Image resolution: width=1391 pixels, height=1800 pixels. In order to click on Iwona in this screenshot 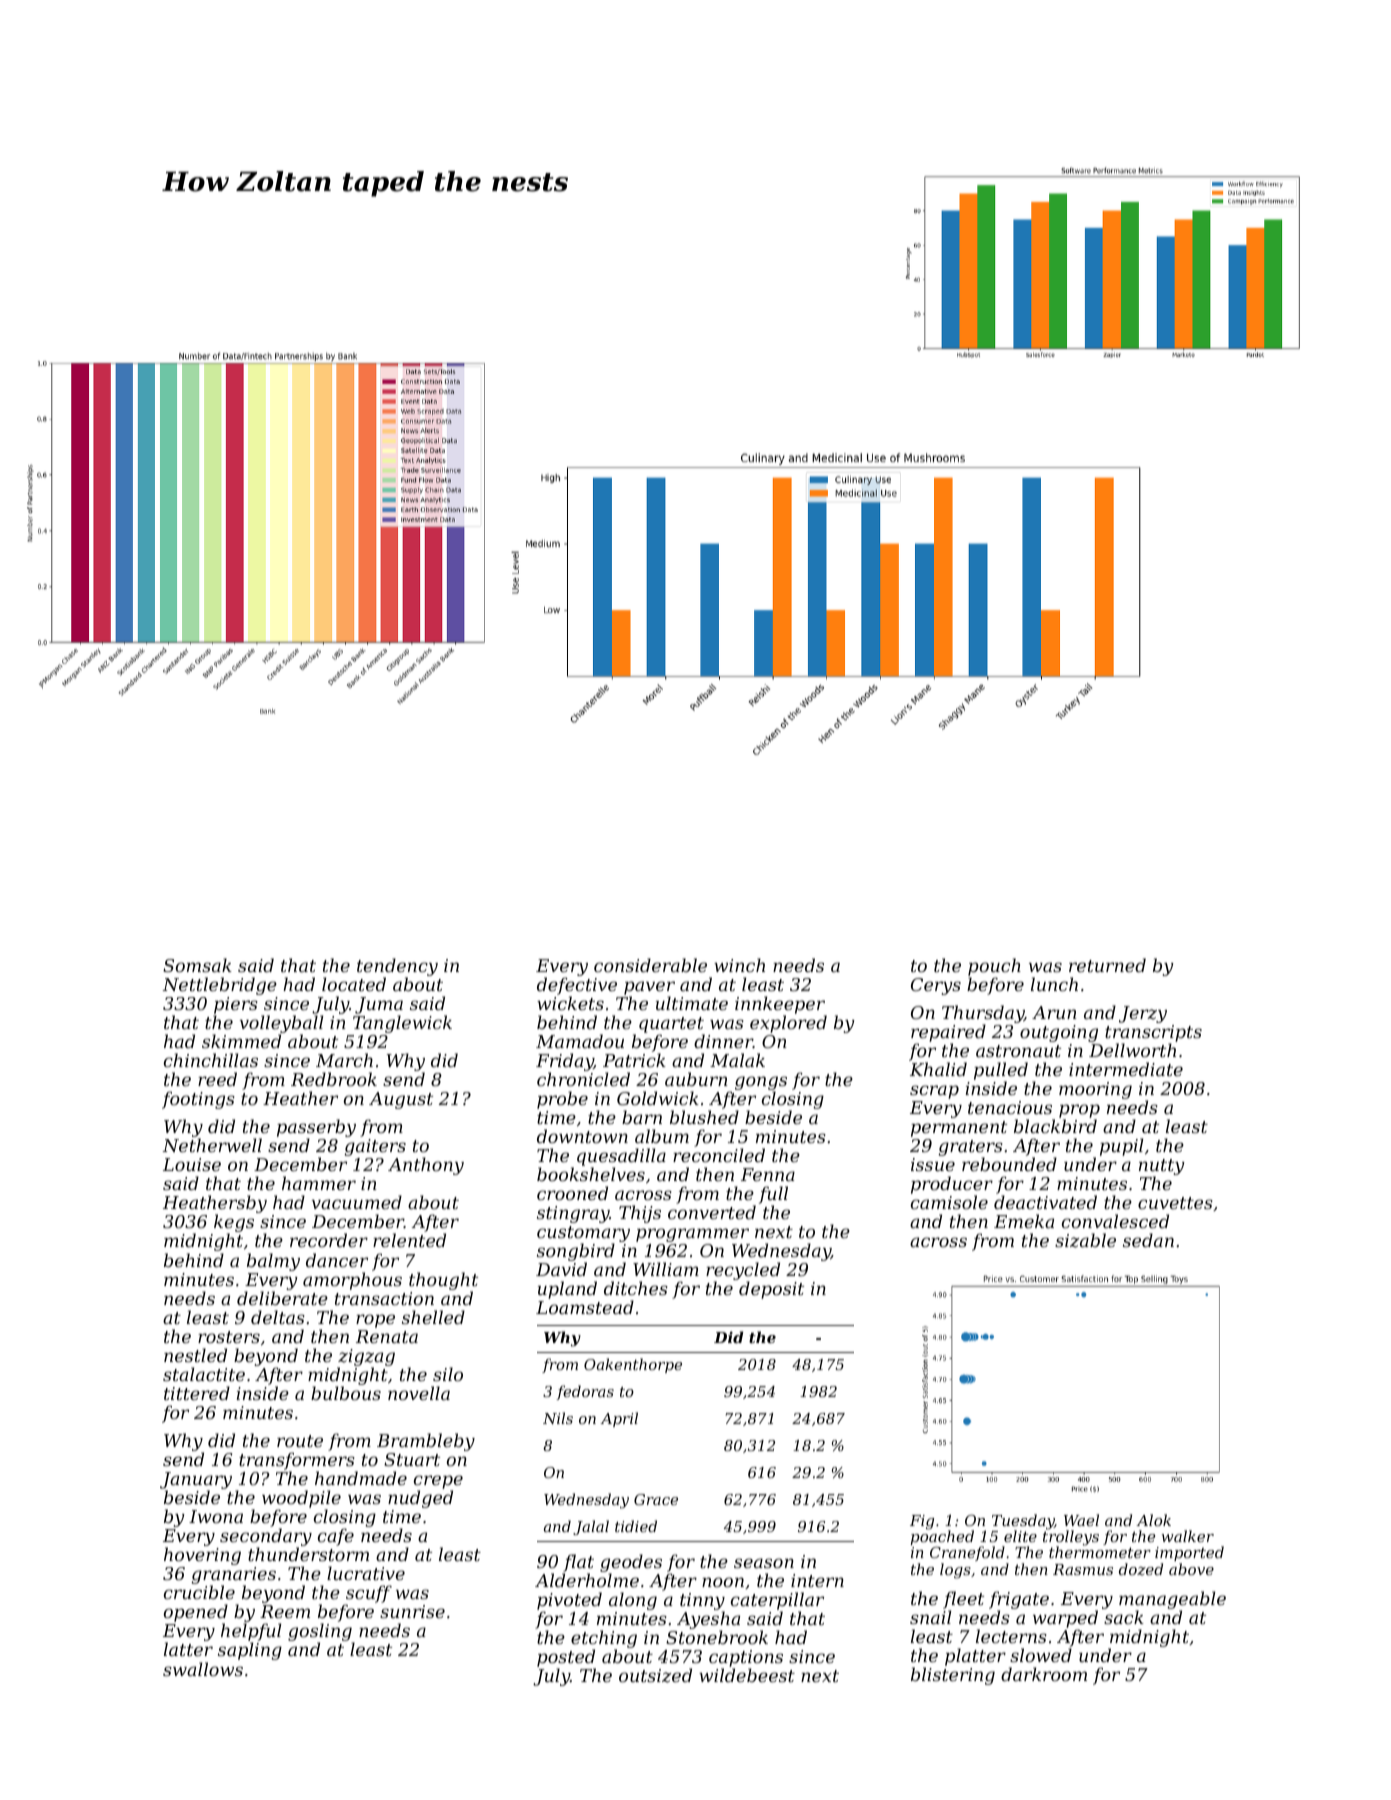, I will do `click(216, 1516)`.
